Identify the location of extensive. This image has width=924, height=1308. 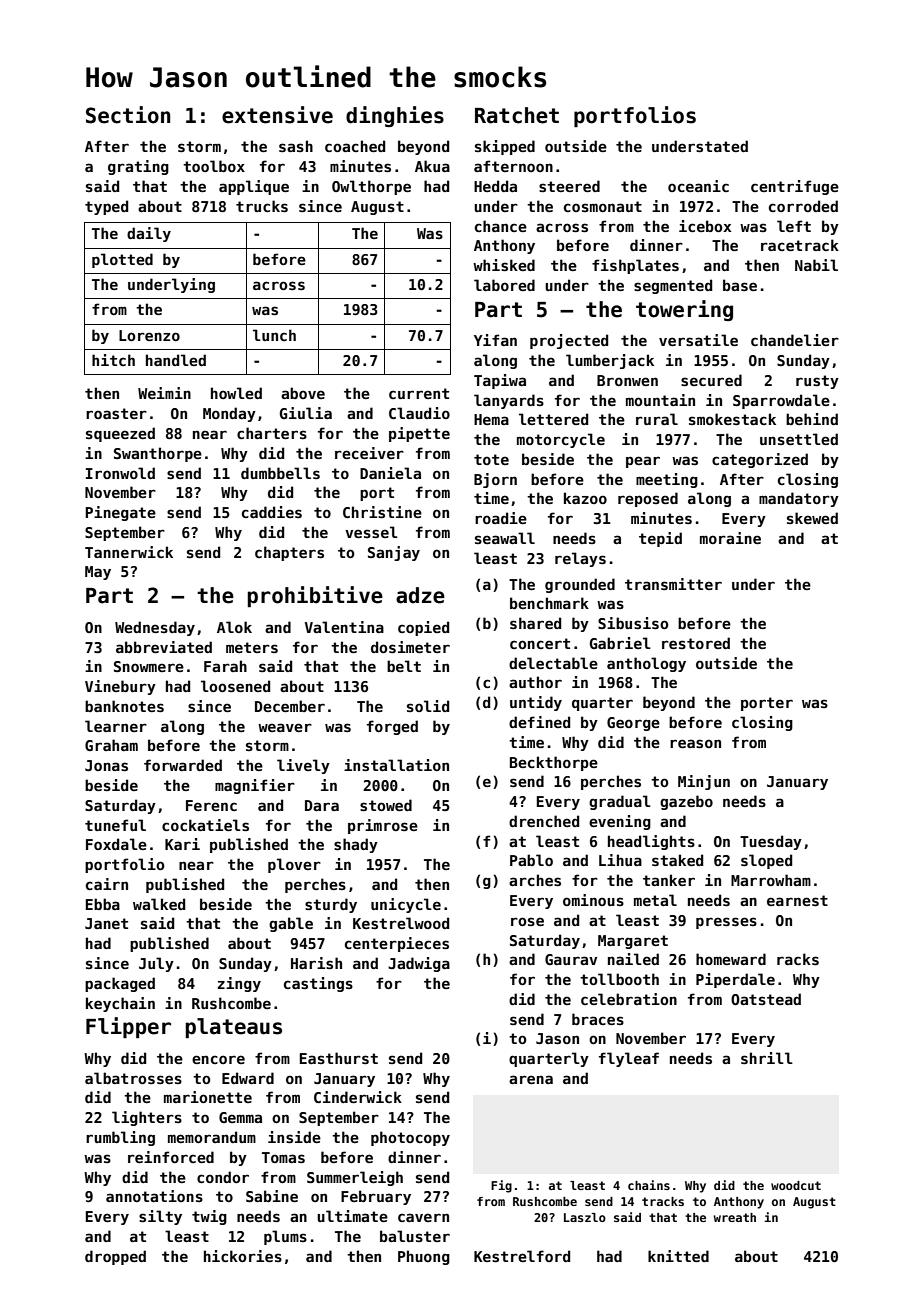
(277, 115).
